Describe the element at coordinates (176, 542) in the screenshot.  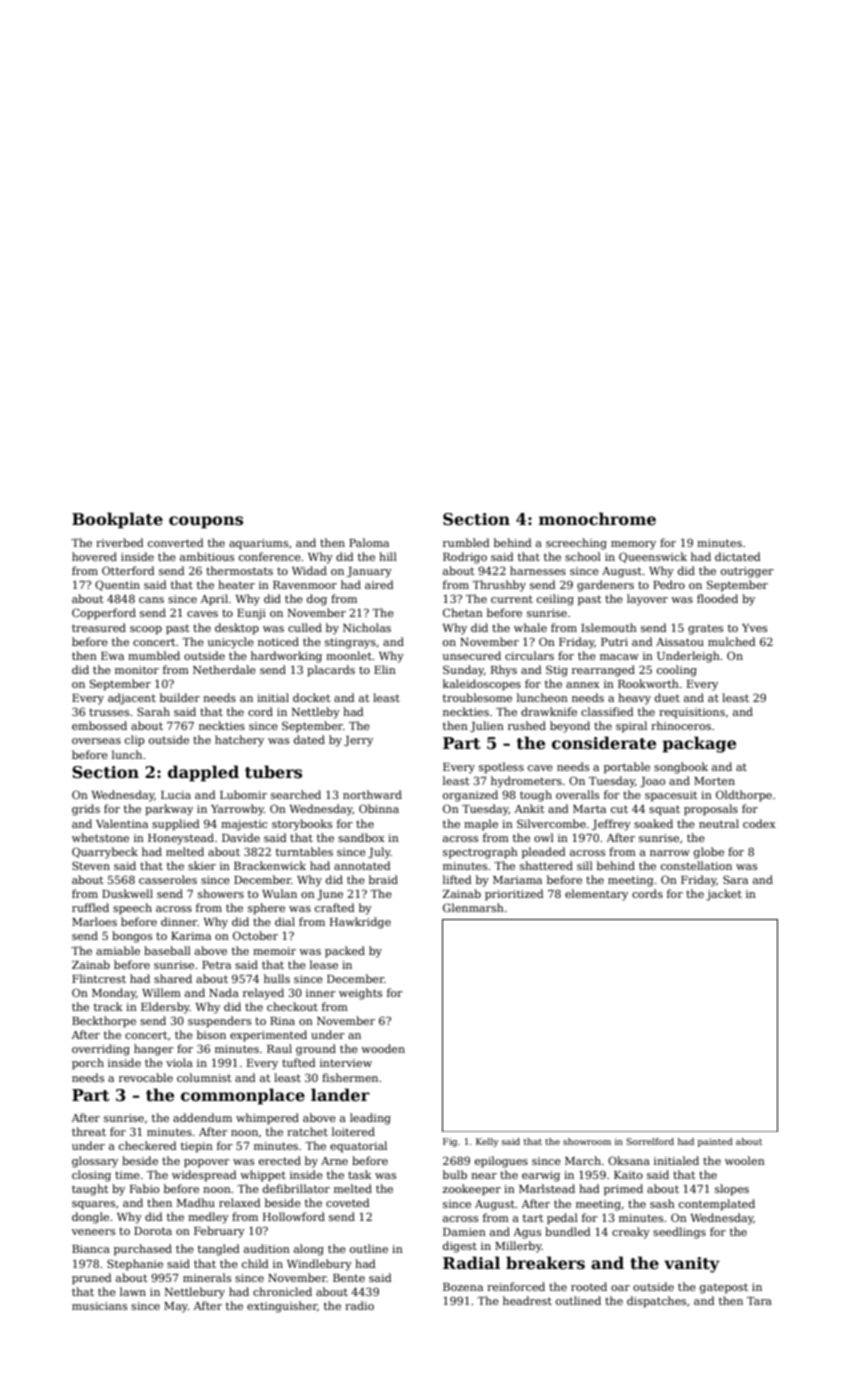
I see `converted` at that location.
